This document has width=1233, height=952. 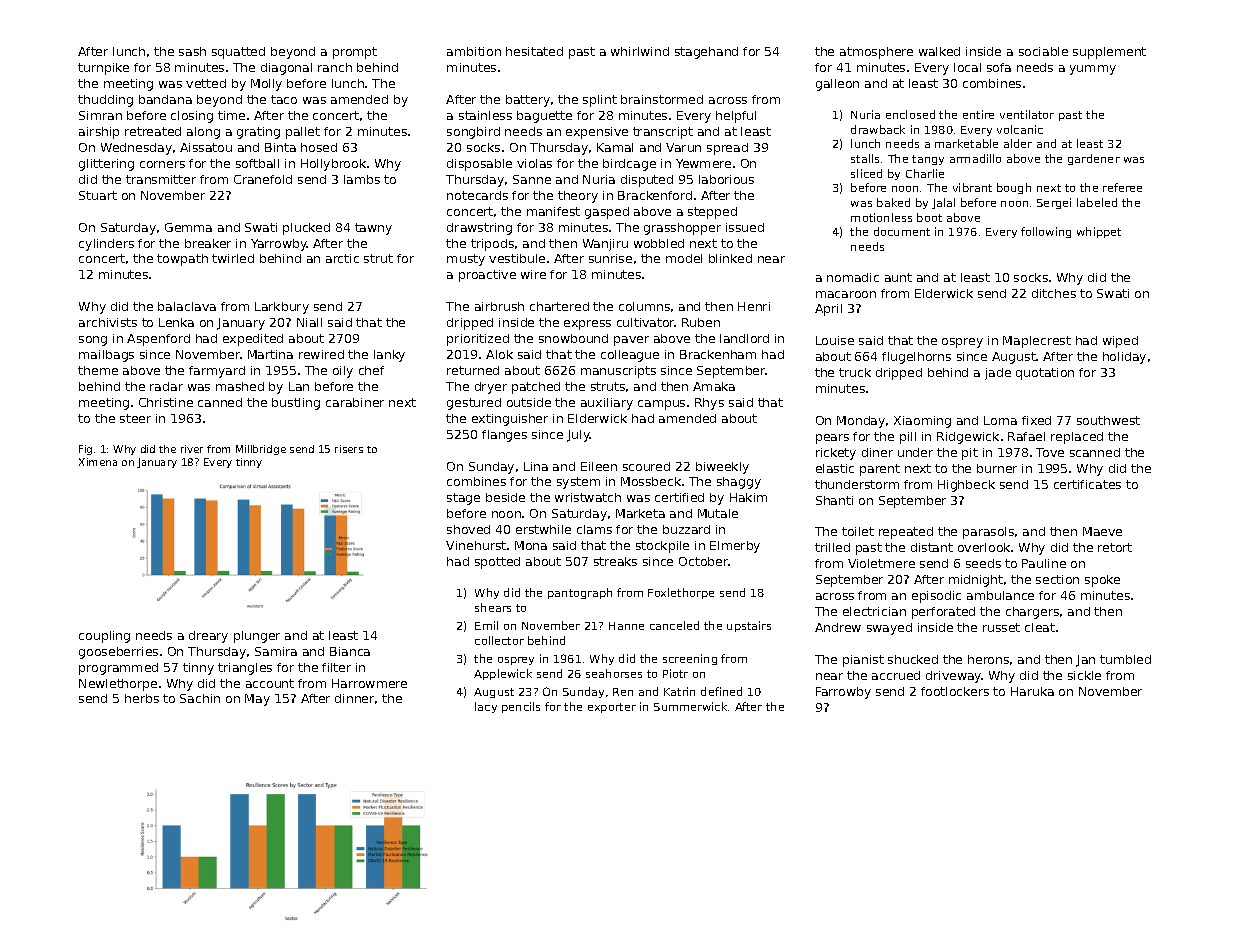 I want to click on herons, so click(x=988, y=659).
